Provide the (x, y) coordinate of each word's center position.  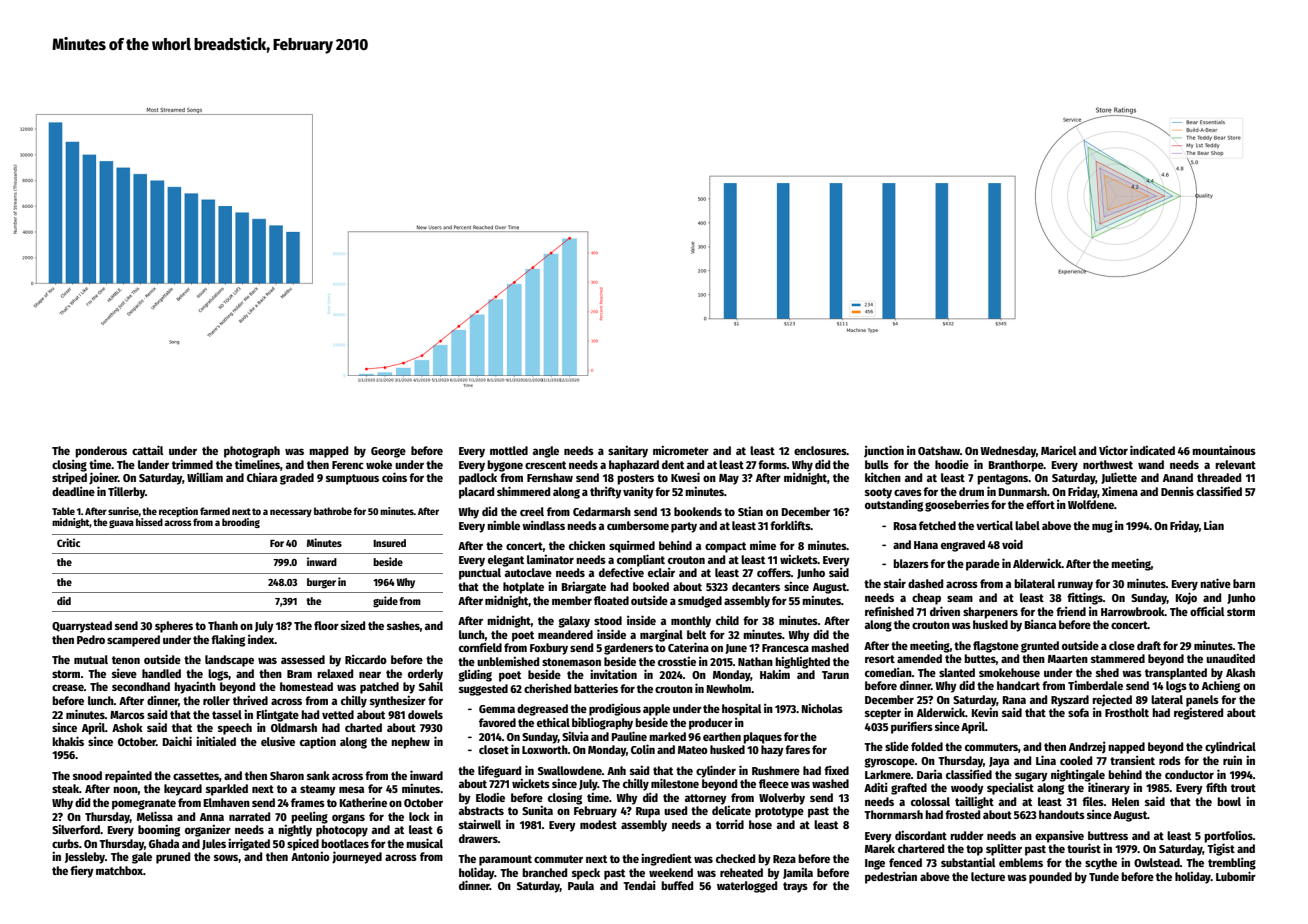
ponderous (101, 452)
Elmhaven (226, 802)
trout (1243, 788)
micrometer (681, 450)
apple (656, 710)
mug (1102, 528)
